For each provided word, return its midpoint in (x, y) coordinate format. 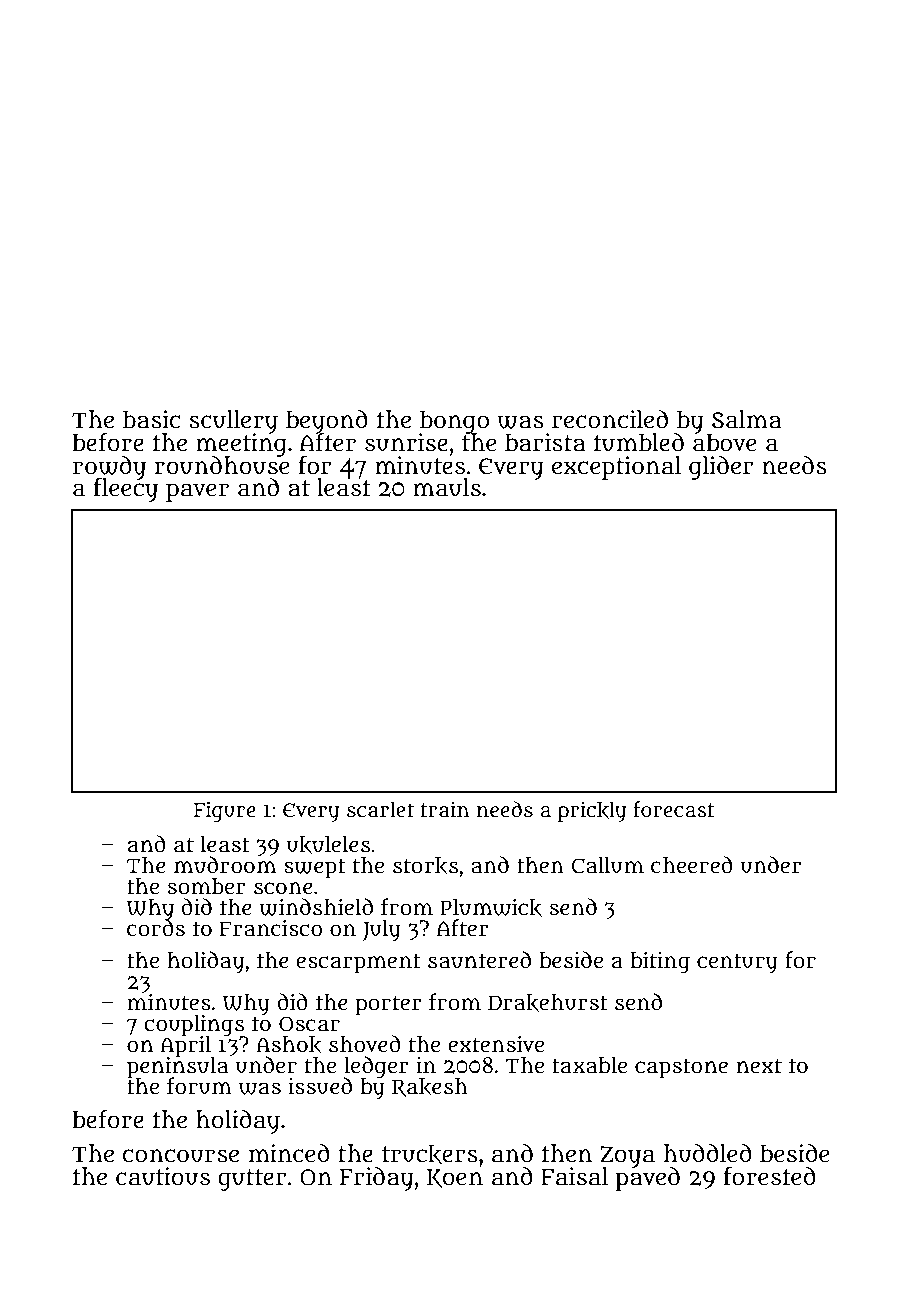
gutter (252, 1180)
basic (151, 419)
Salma (747, 419)
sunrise (406, 442)
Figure (225, 811)
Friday (377, 1179)
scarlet (380, 809)
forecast (673, 809)
